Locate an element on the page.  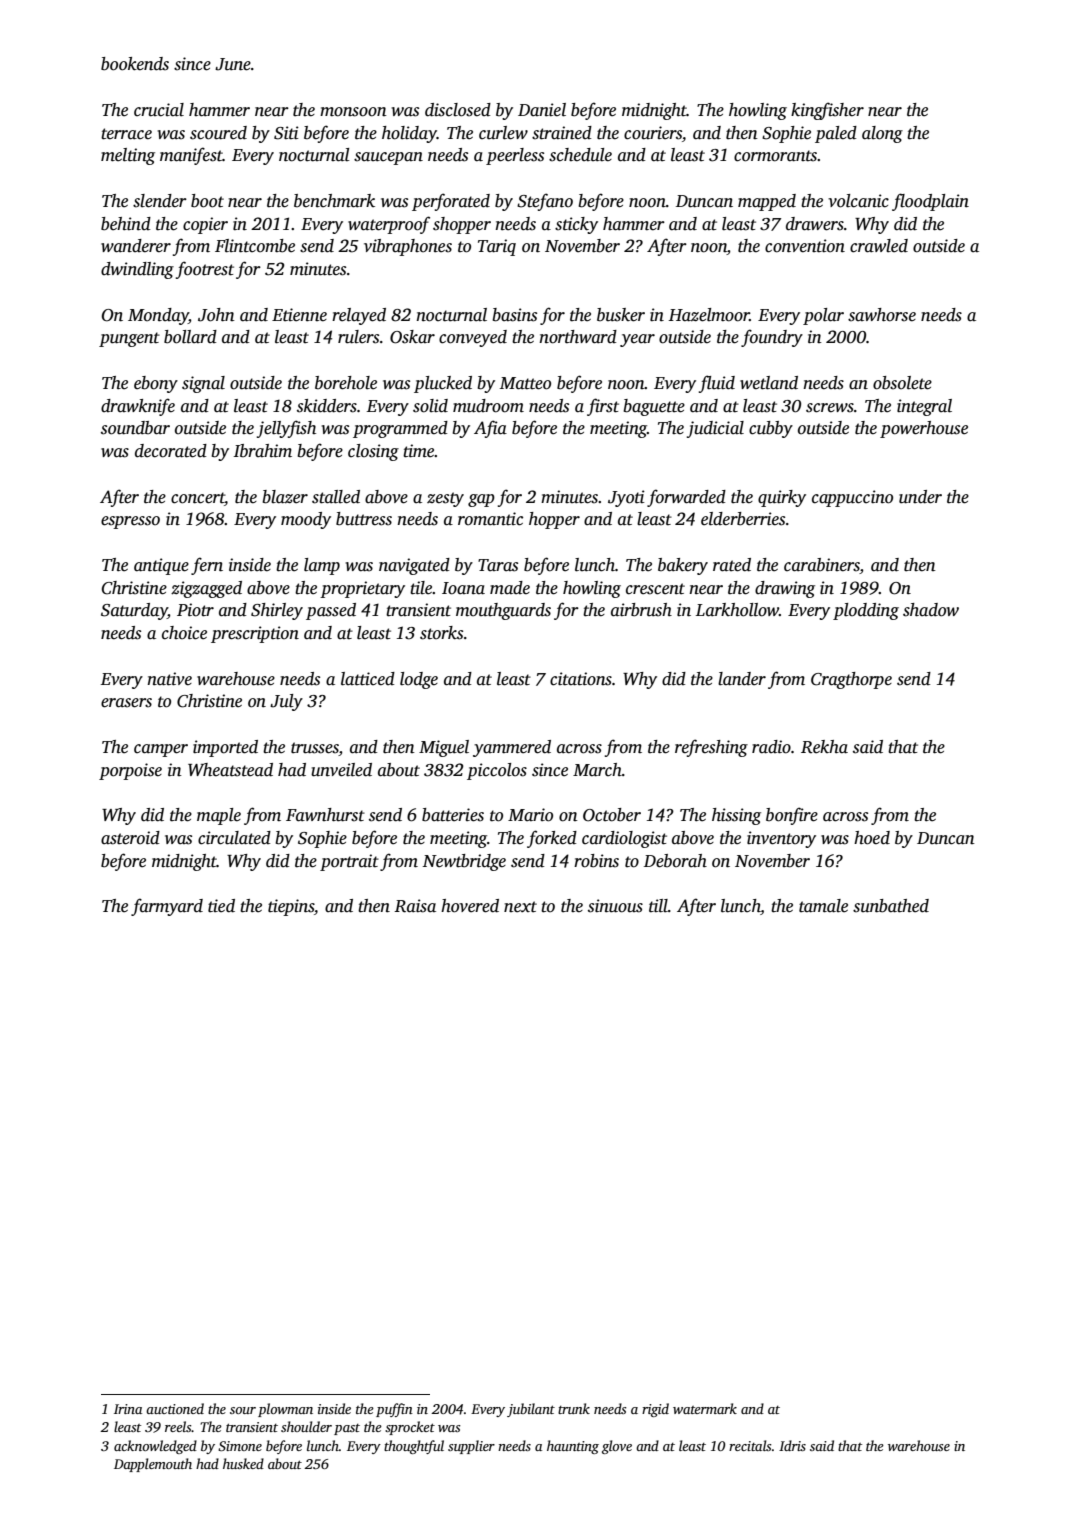
relayed is located at coordinates (359, 316).
